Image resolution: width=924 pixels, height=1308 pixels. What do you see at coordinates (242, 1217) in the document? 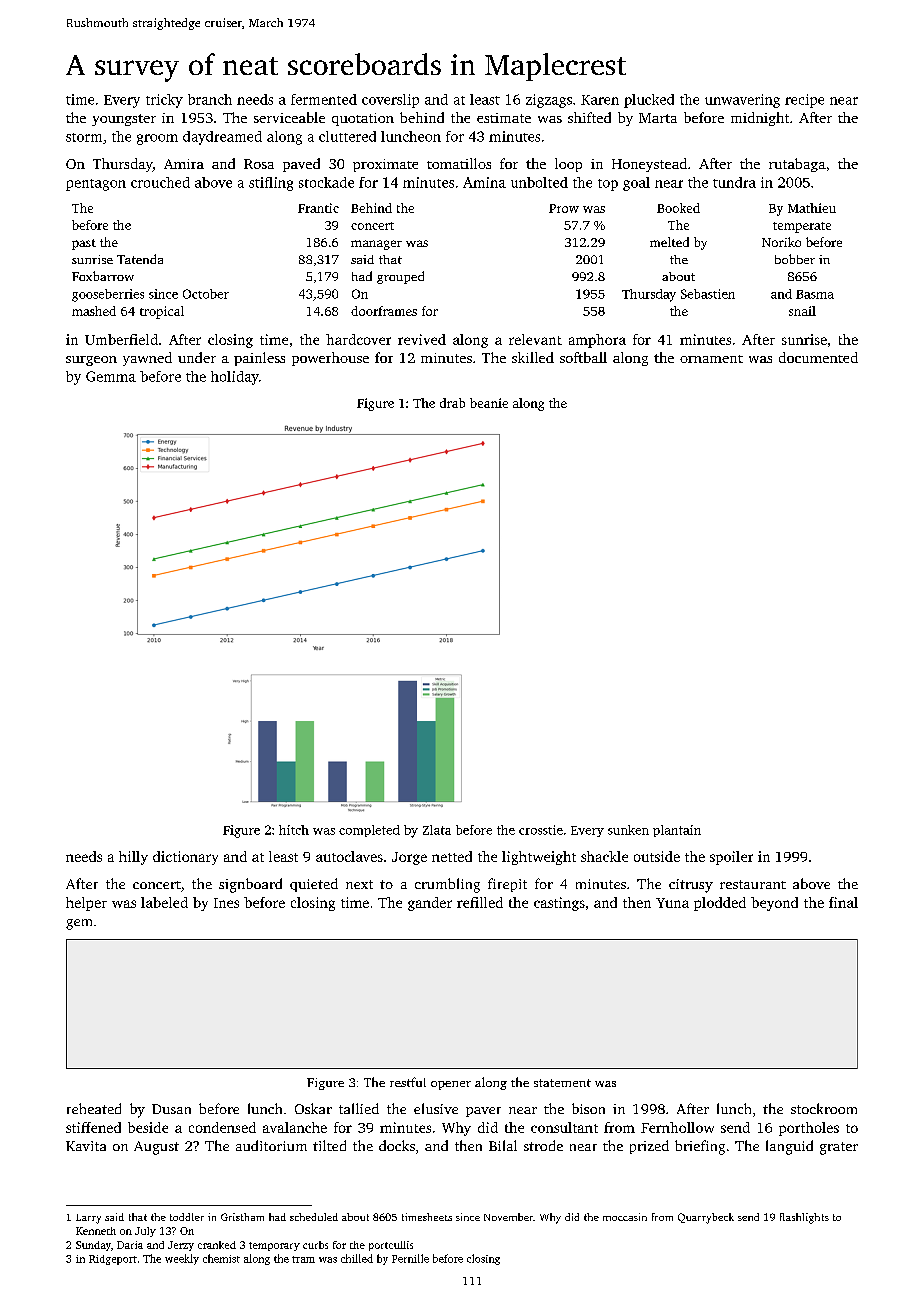
I see `Gristham` at bounding box center [242, 1217].
